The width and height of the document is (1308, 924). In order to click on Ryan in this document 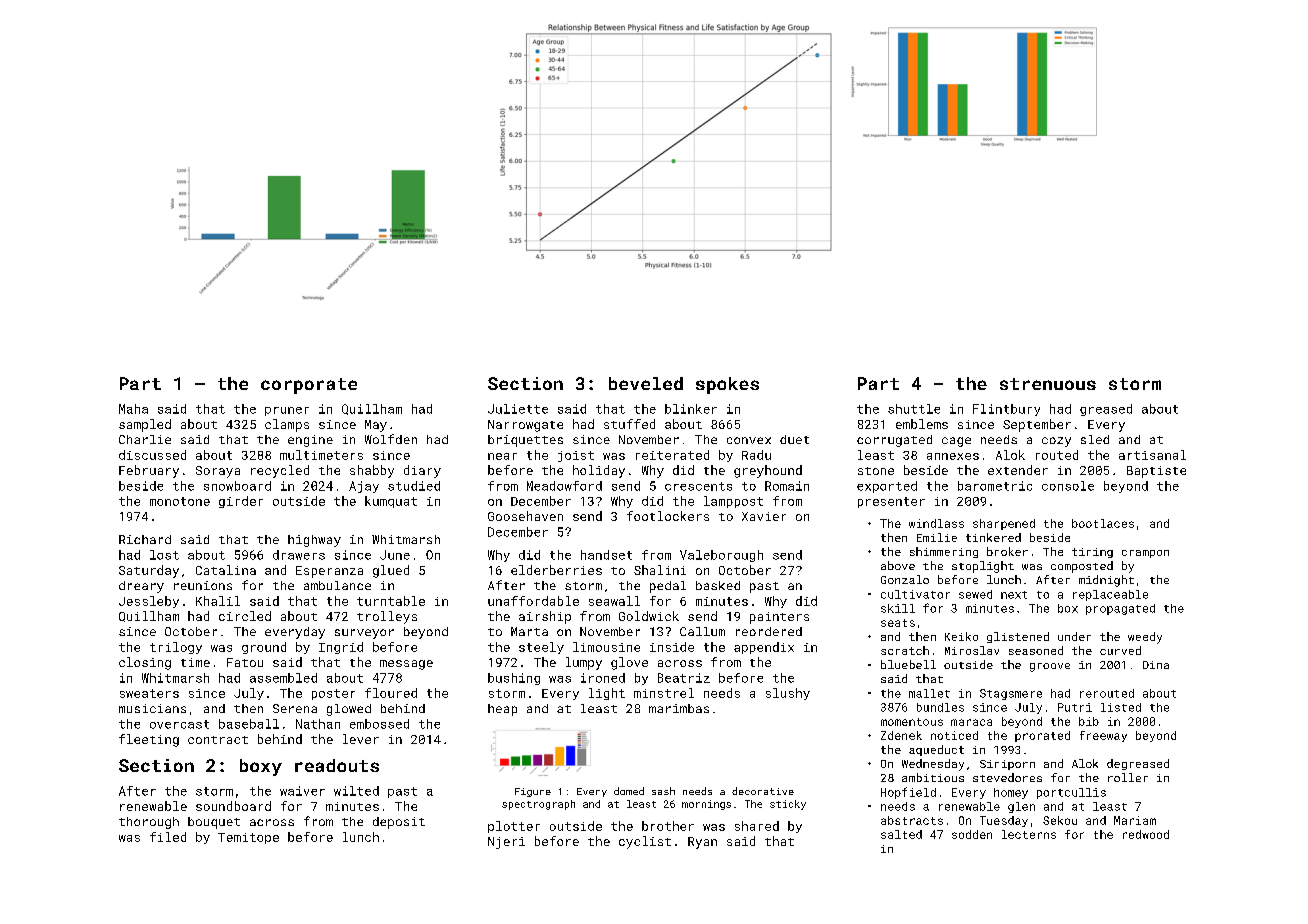, I will do `click(702, 843)`.
